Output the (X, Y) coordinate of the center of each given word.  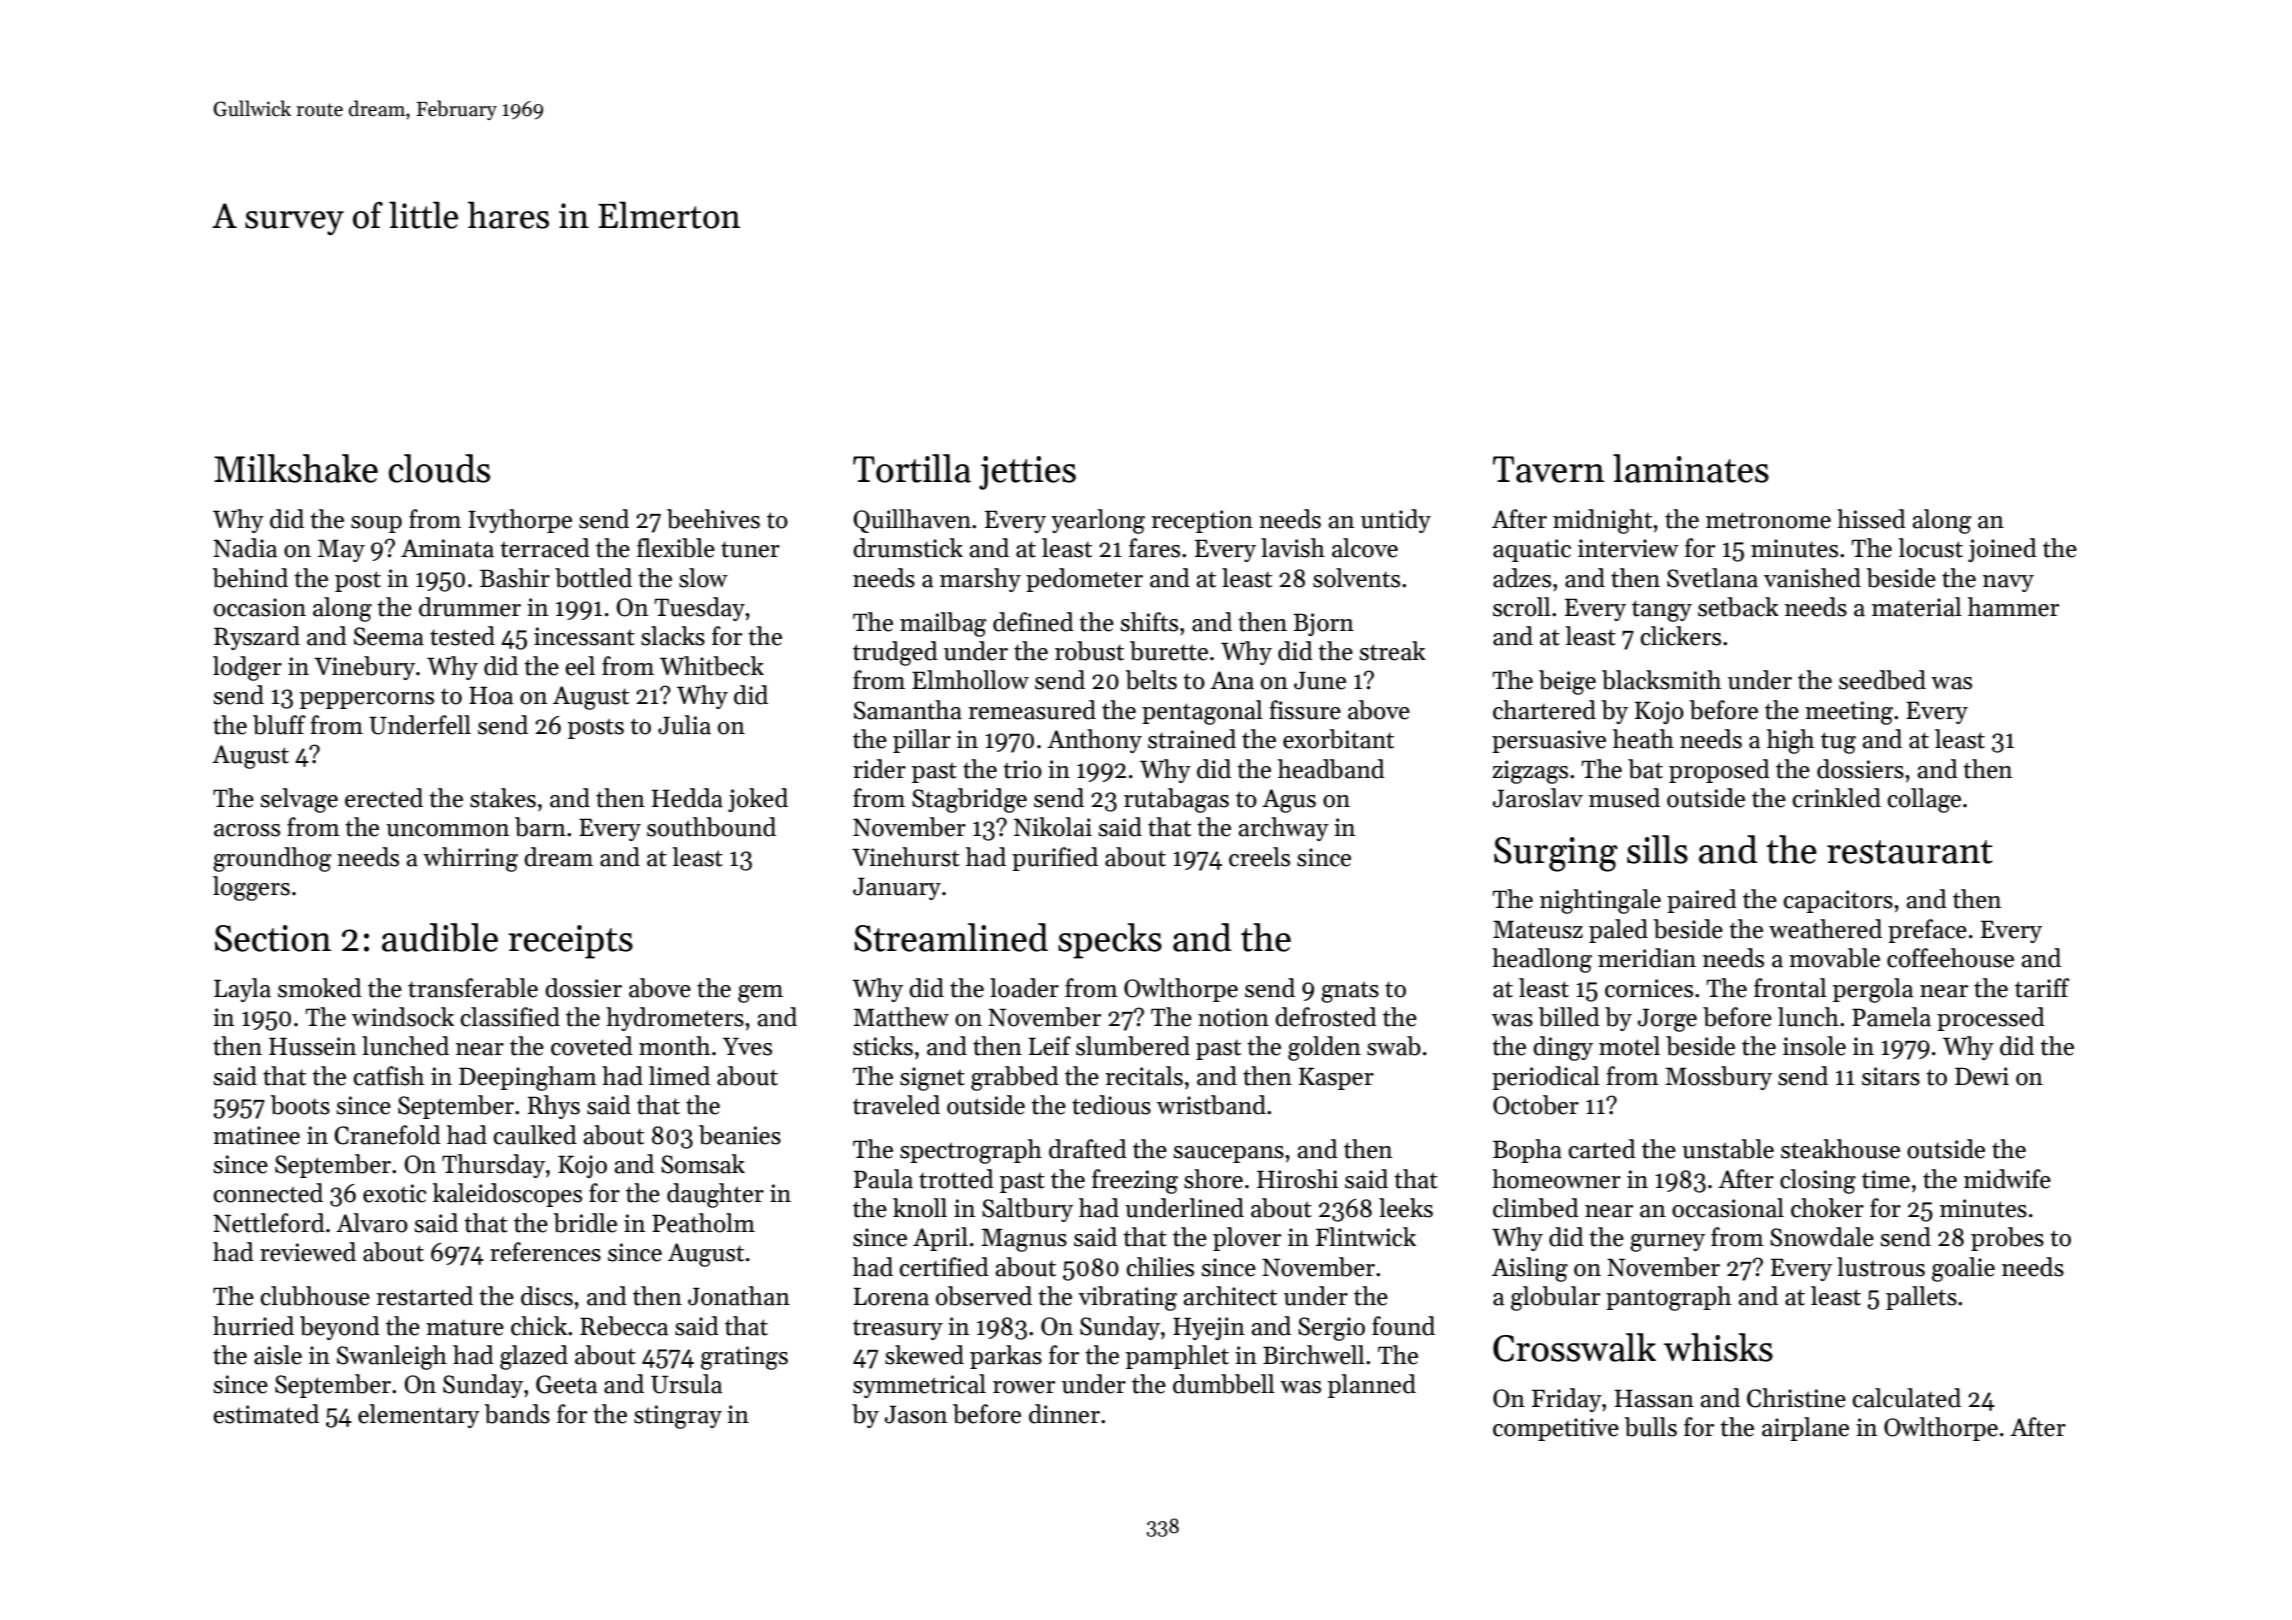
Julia (684, 725)
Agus (1289, 801)
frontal (1790, 988)
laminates (1691, 468)
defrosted (1326, 1017)
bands (517, 1414)
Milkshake (296, 468)
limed (679, 1076)
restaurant (1910, 852)
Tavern (1549, 469)
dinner (1064, 1414)
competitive (1556, 1429)
